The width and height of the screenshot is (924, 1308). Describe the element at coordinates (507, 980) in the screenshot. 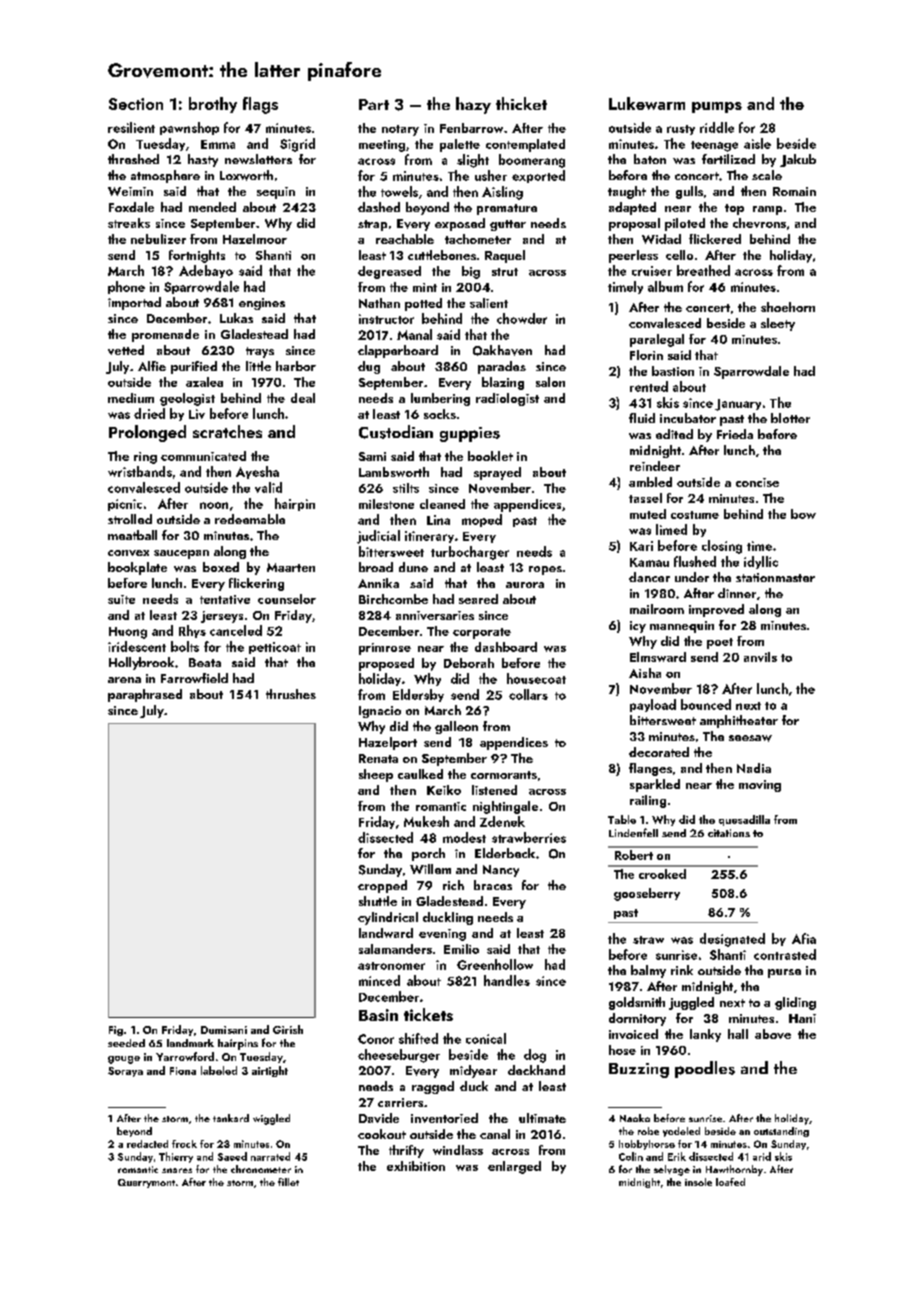

I see `handles` at that location.
